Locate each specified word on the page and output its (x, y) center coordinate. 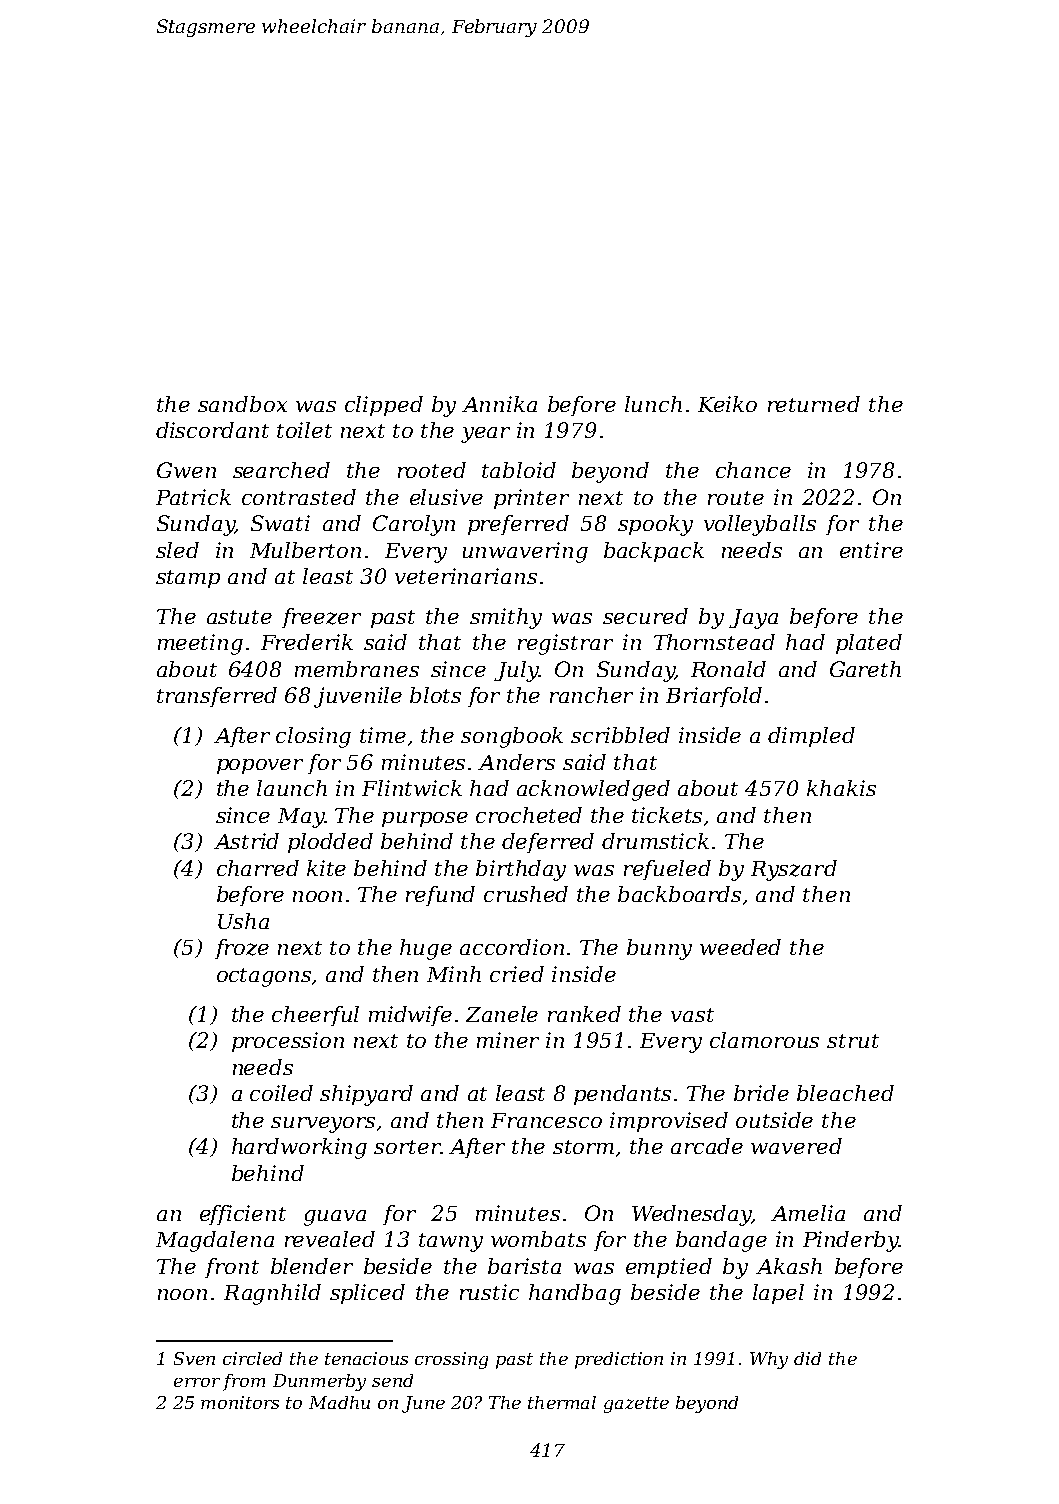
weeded (740, 947)
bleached (845, 1093)
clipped (384, 406)
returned (814, 404)
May (301, 818)
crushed (526, 894)
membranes (357, 669)
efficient (243, 1215)
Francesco (546, 1120)
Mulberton (305, 550)
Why (769, 1360)
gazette (636, 1405)
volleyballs (760, 525)
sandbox (242, 404)
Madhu (339, 1402)
